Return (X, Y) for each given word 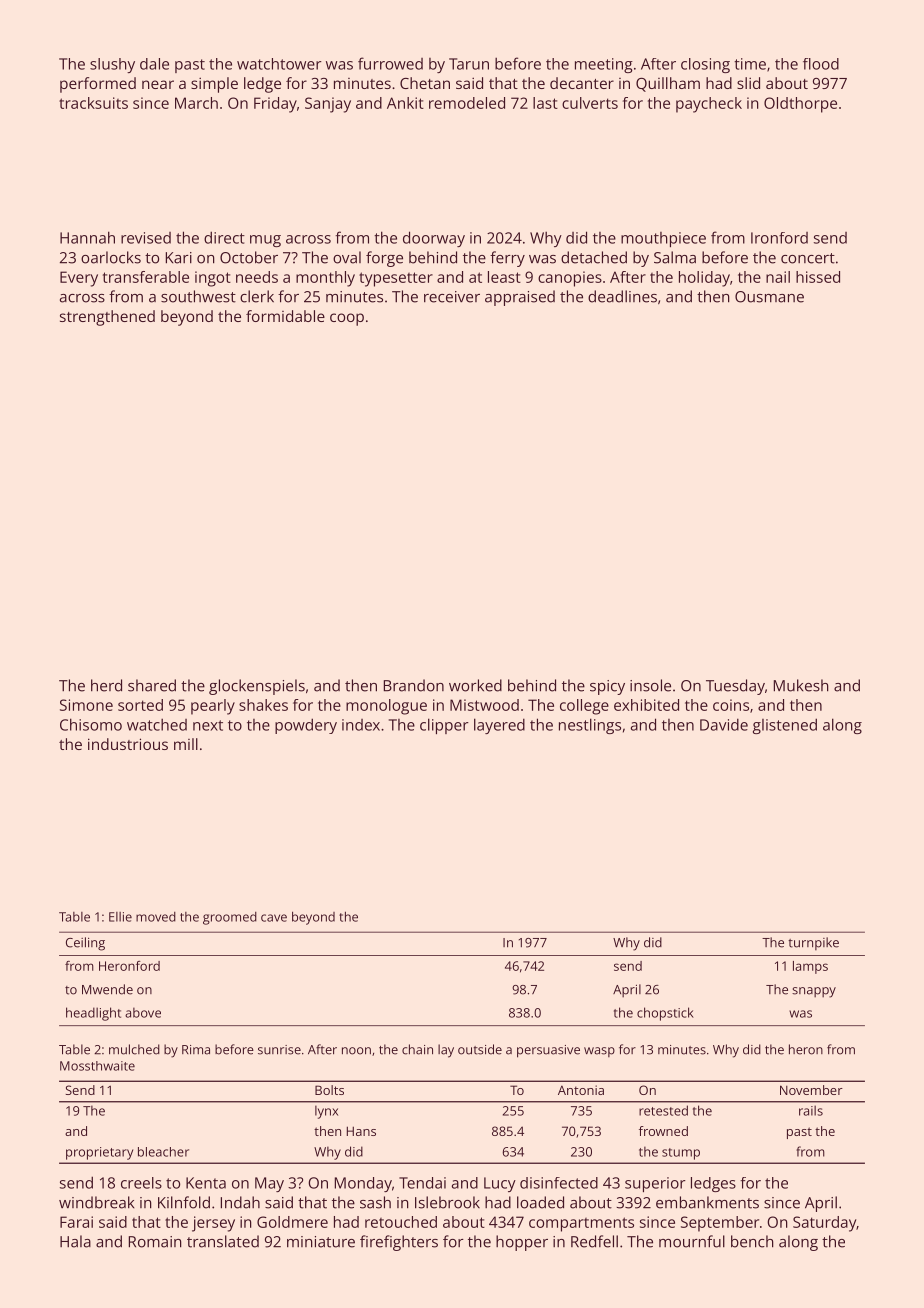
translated (223, 1241)
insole (650, 685)
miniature (321, 1242)
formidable (285, 316)
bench (752, 1241)
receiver (452, 297)
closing (705, 65)
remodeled (467, 103)
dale (154, 64)
